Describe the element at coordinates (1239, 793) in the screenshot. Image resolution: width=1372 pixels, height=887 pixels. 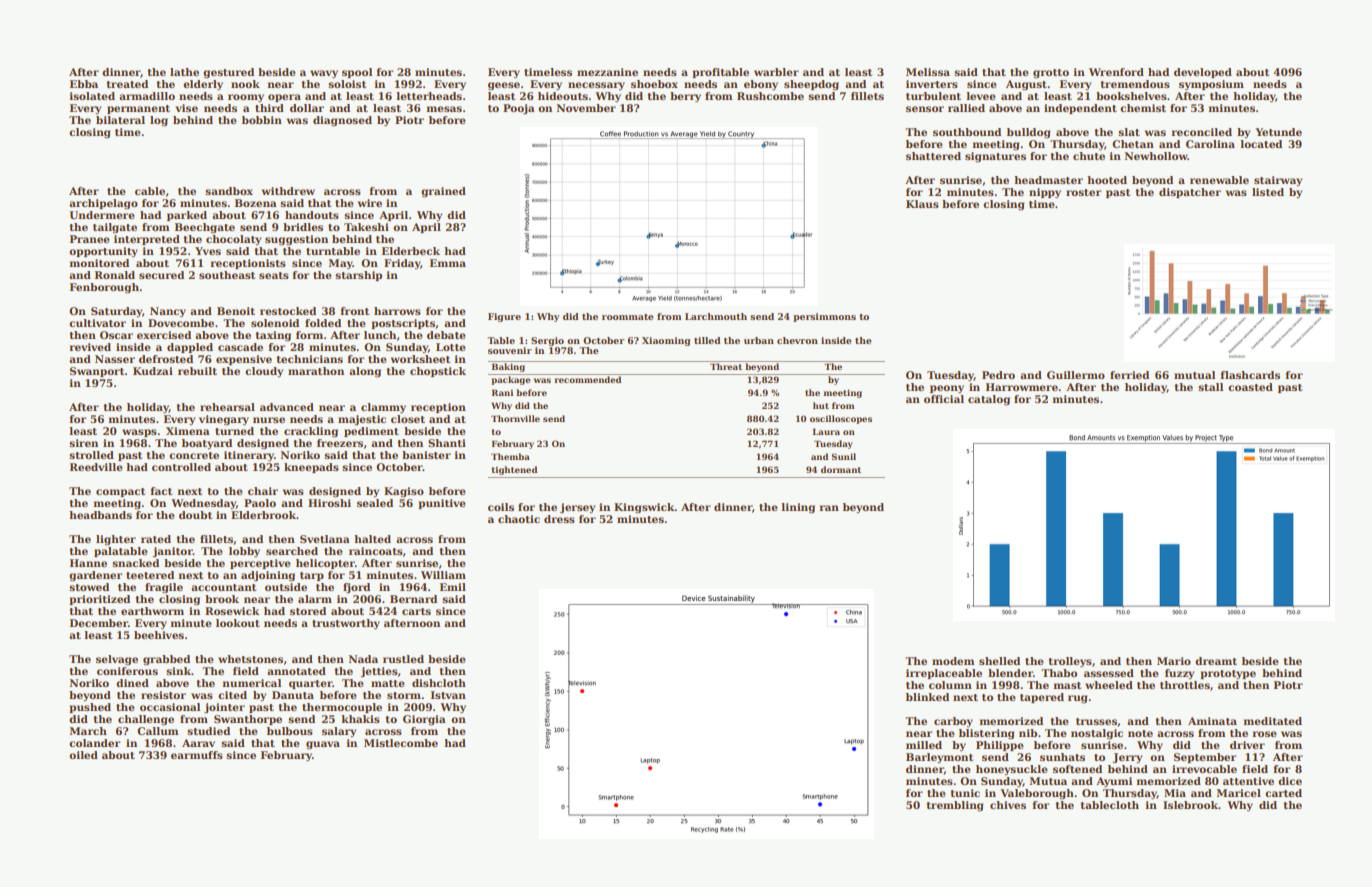
I see `Maricel` at that location.
